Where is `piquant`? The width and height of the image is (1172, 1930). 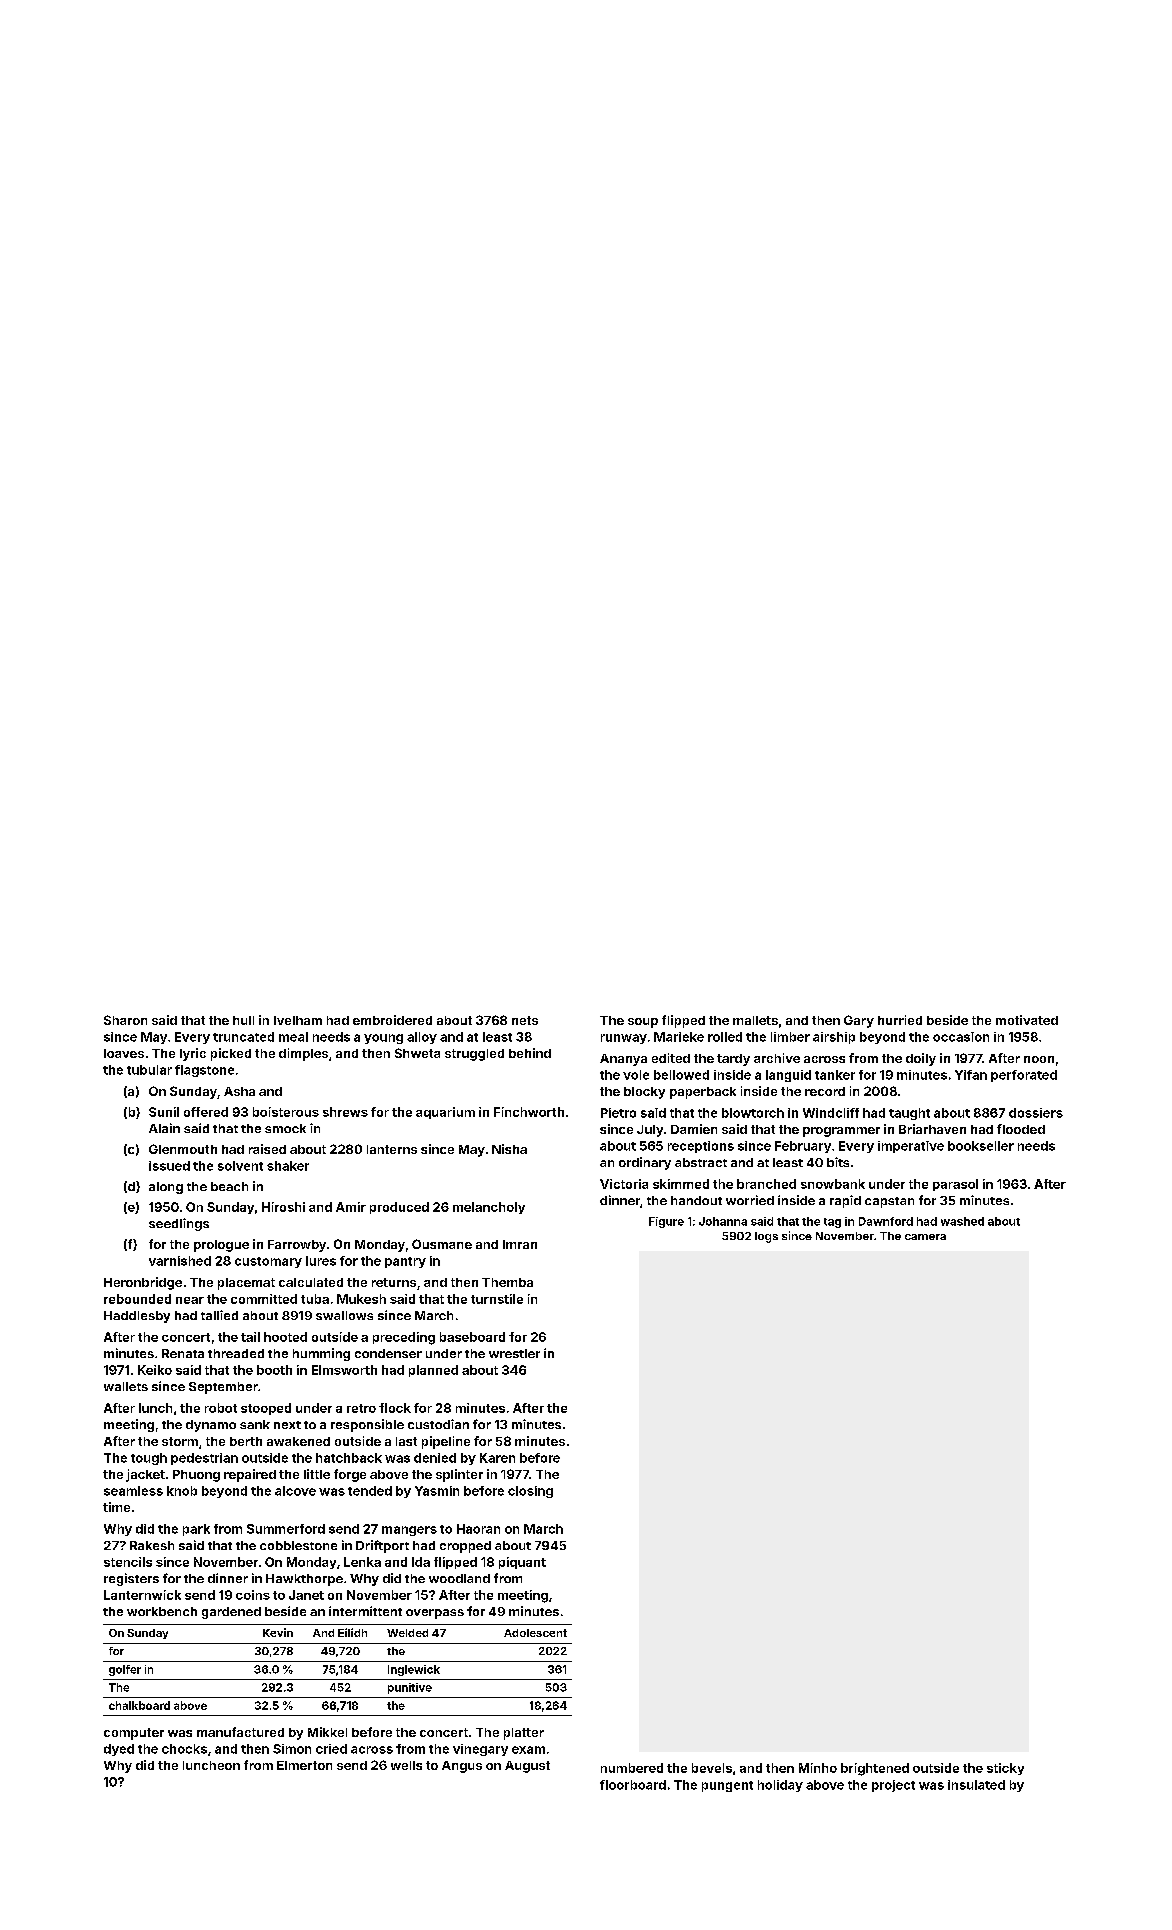
piquant is located at coordinates (522, 1563).
